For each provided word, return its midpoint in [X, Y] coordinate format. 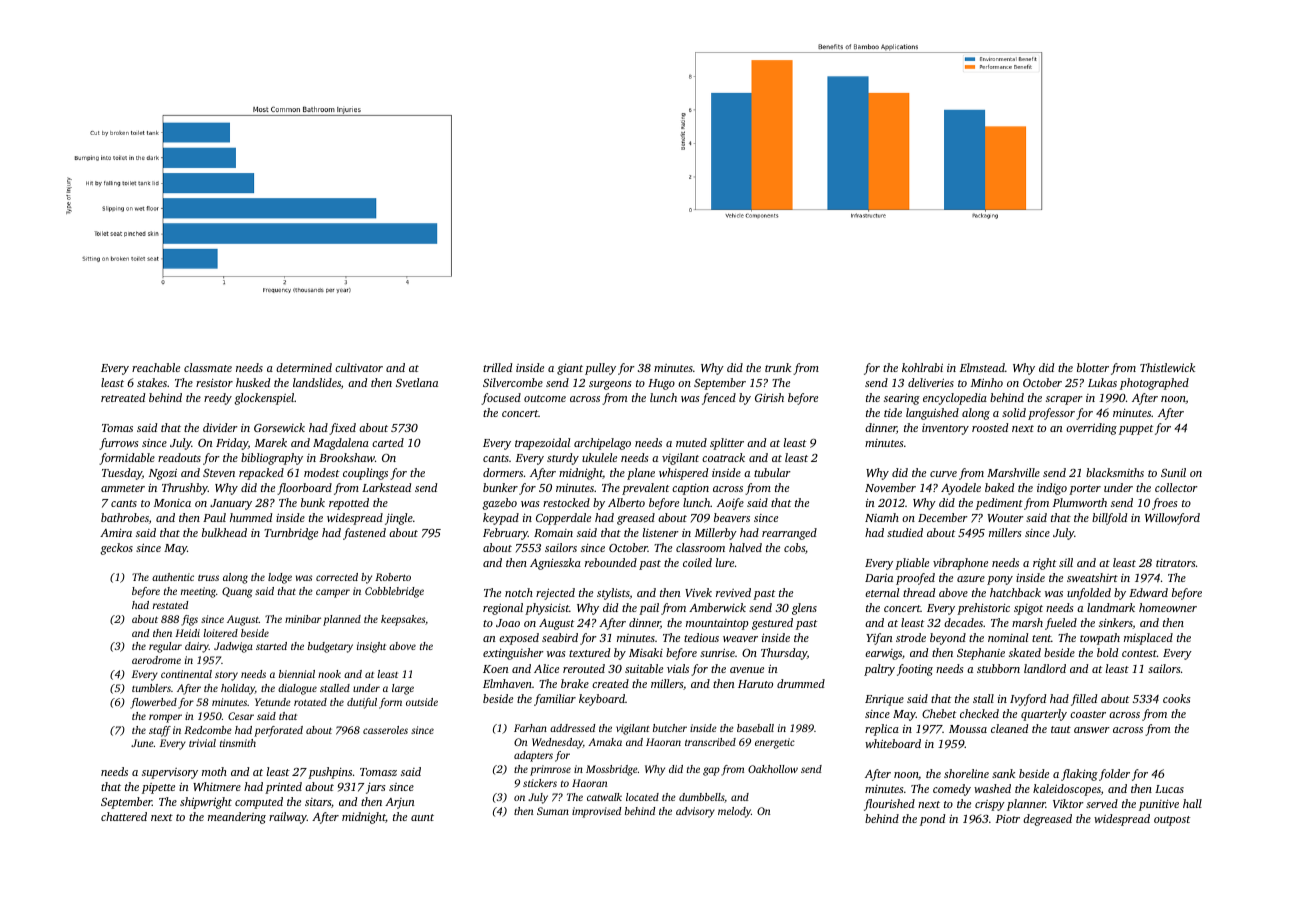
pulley [600, 369]
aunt [422, 817]
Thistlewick [1167, 367]
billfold [1109, 519]
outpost [1172, 821]
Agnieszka [555, 564]
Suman [553, 811]
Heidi [187, 633]
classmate [208, 367]
